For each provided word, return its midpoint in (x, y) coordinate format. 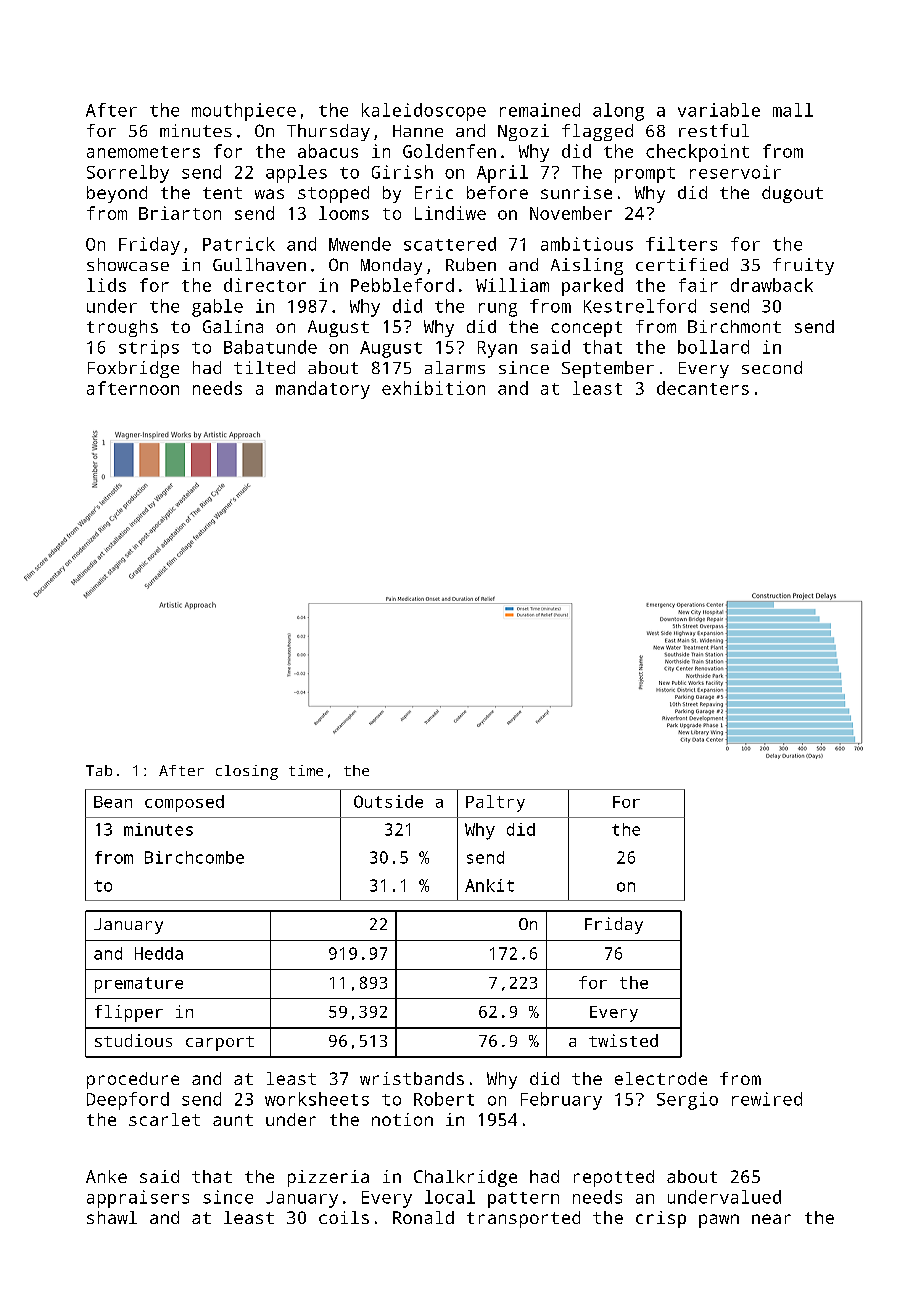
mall (793, 110)
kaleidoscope (424, 112)
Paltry (495, 803)
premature (139, 985)
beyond (117, 194)
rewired (767, 1099)
